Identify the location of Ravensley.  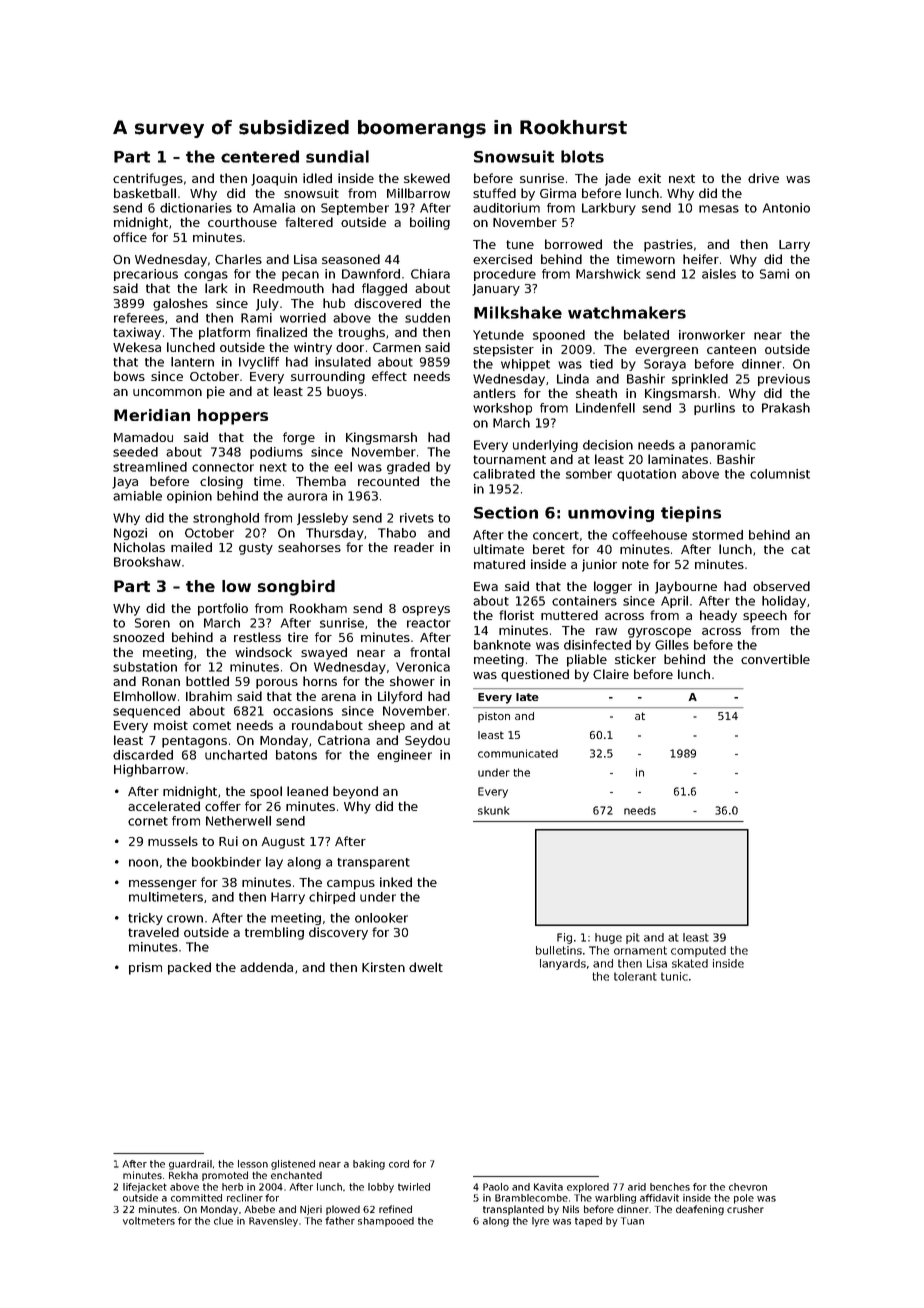
(273, 1222).
